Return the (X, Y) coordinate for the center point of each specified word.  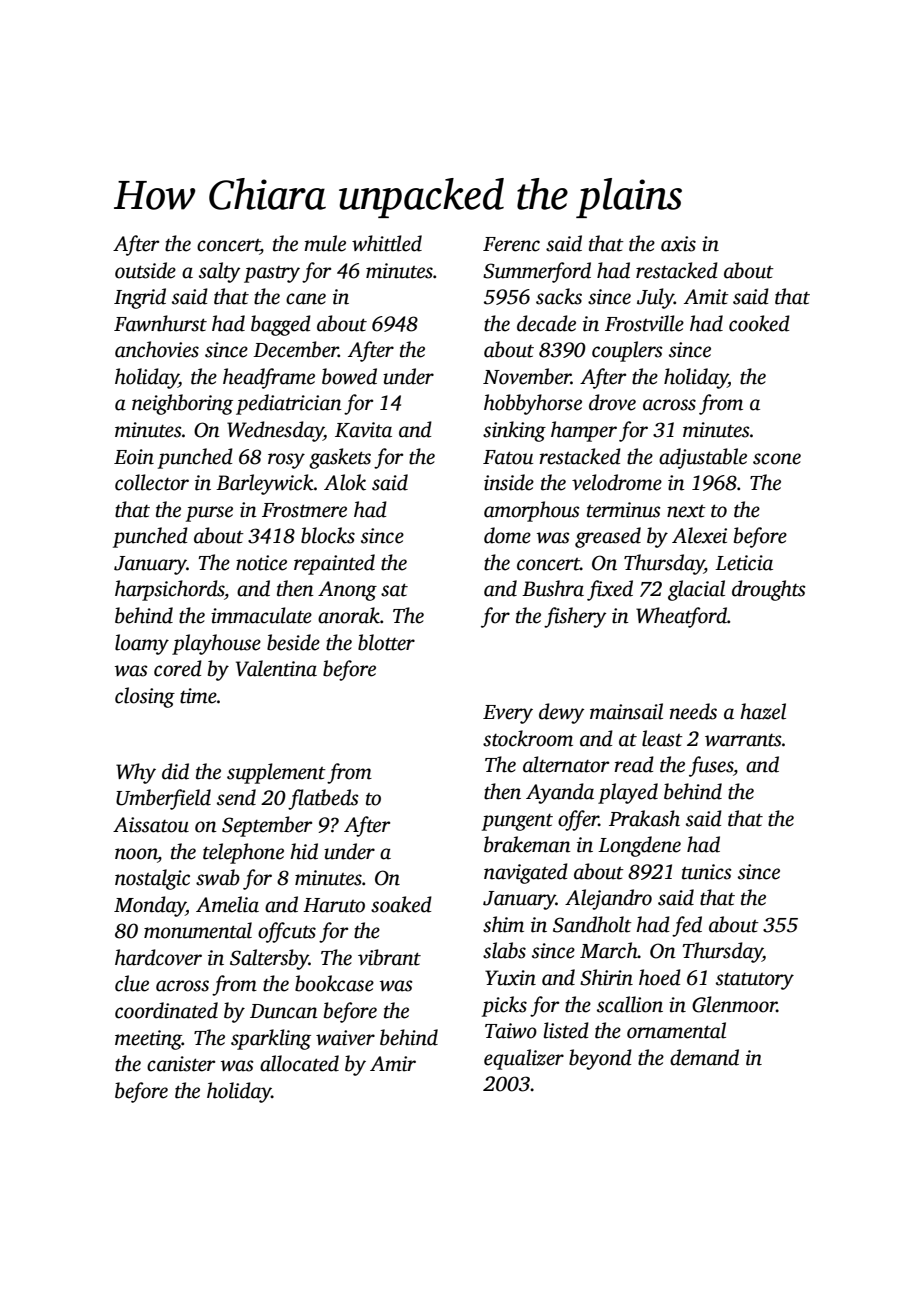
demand (704, 1057)
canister (181, 1064)
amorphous (532, 511)
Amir (393, 1064)
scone (777, 459)
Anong (347, 591)
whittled (387, 243)
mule (325, 243)
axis (678, 244)
